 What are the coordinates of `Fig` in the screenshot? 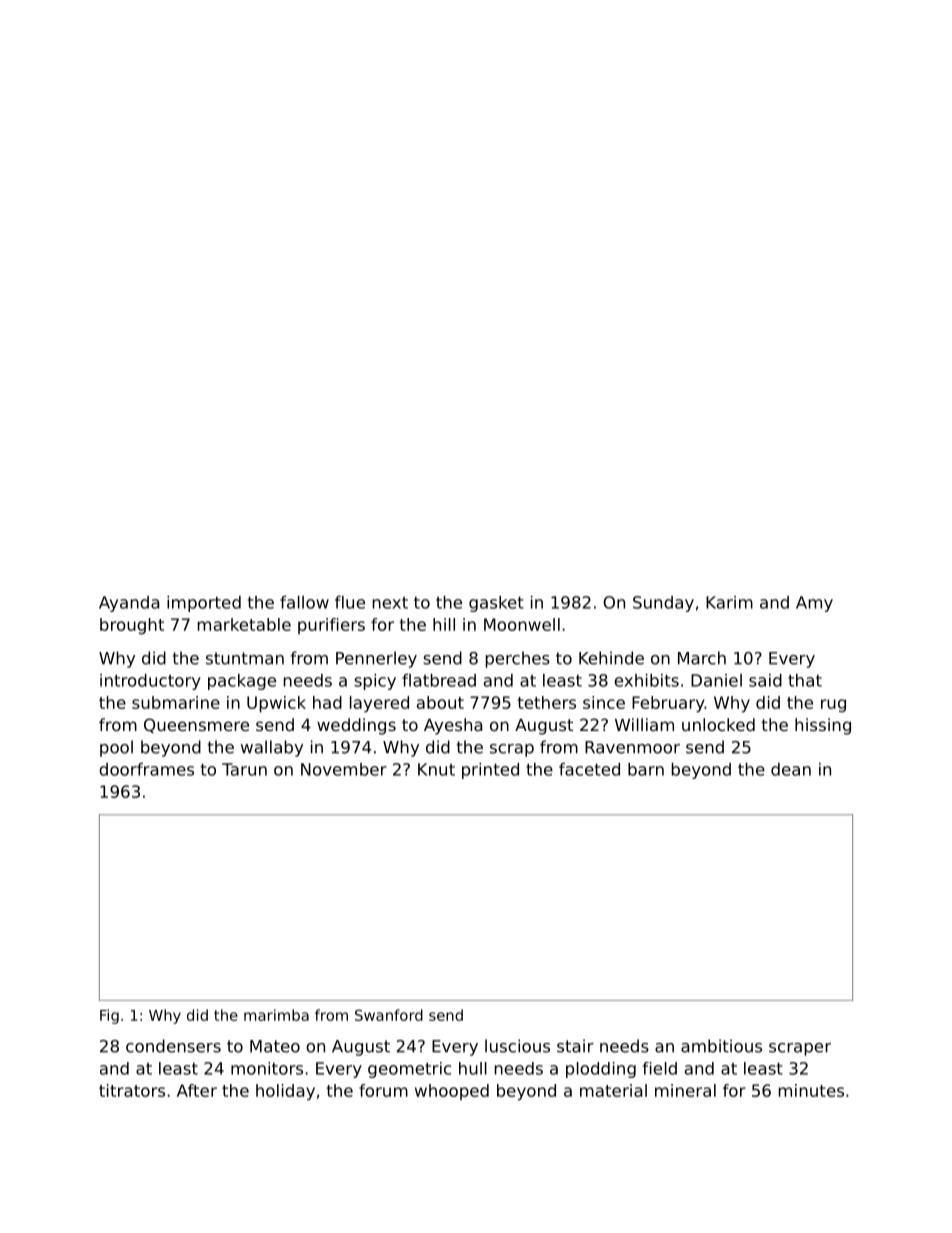 It's located at (109, 1016).
